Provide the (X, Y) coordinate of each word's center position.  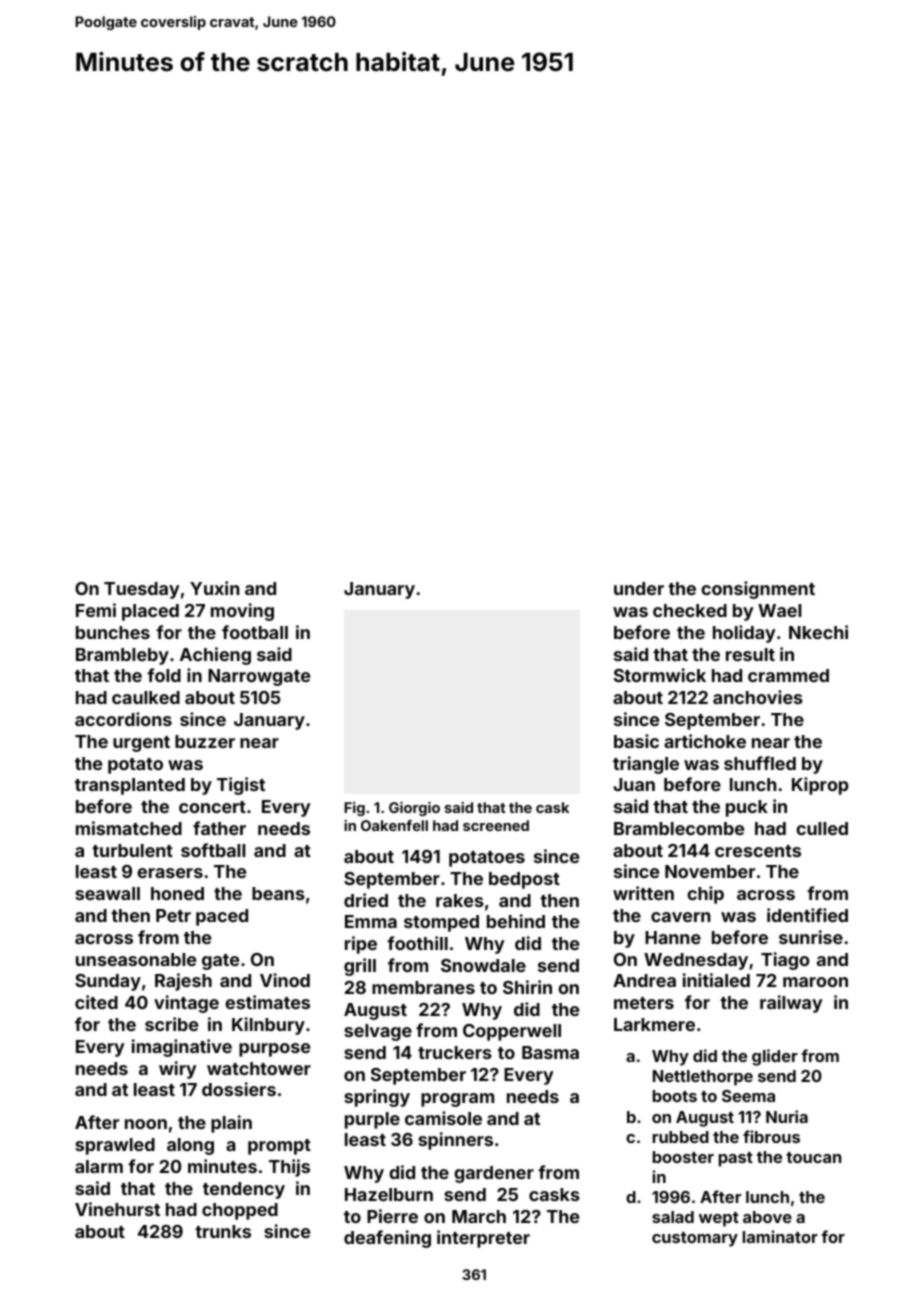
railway (791, 1004)
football (255, 632)
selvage (378, 1032)
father (219, 828)
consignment (758, 590)
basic (636, 741)
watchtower (259, 1068)
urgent (141, 744)
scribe (171, 1024)
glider (775, 1057)
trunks (223, 1231)
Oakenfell (394, 825)
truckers (455, 1052)
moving (242, 612)
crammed (788, 675)
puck (747, 808)
